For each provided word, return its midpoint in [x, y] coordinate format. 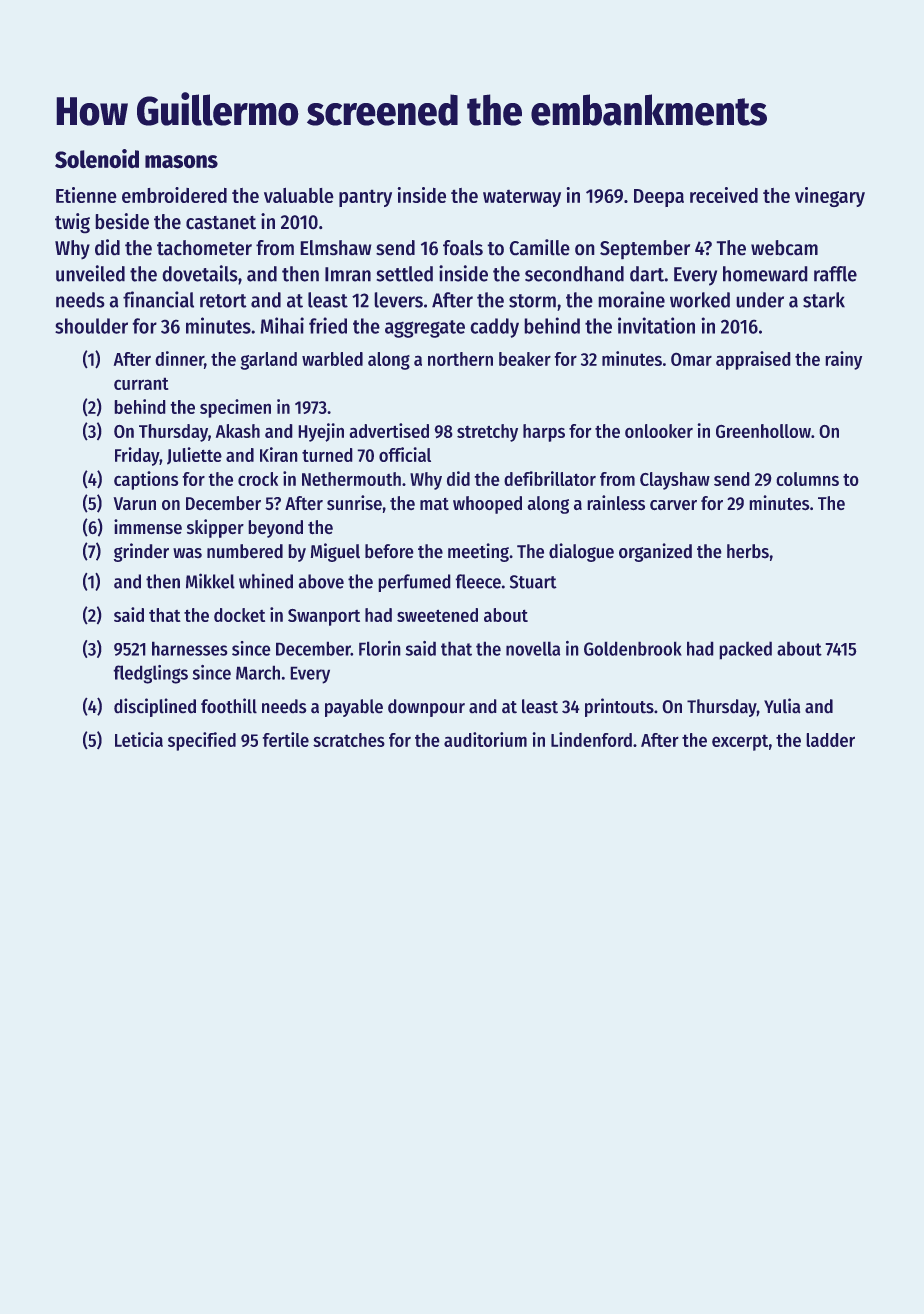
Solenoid [97, 158]
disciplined [155, 707]
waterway [522, 198]
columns [808, 479]
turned [327, 455]
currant [141, 384]
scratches [349, 740]
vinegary [830, 197]
